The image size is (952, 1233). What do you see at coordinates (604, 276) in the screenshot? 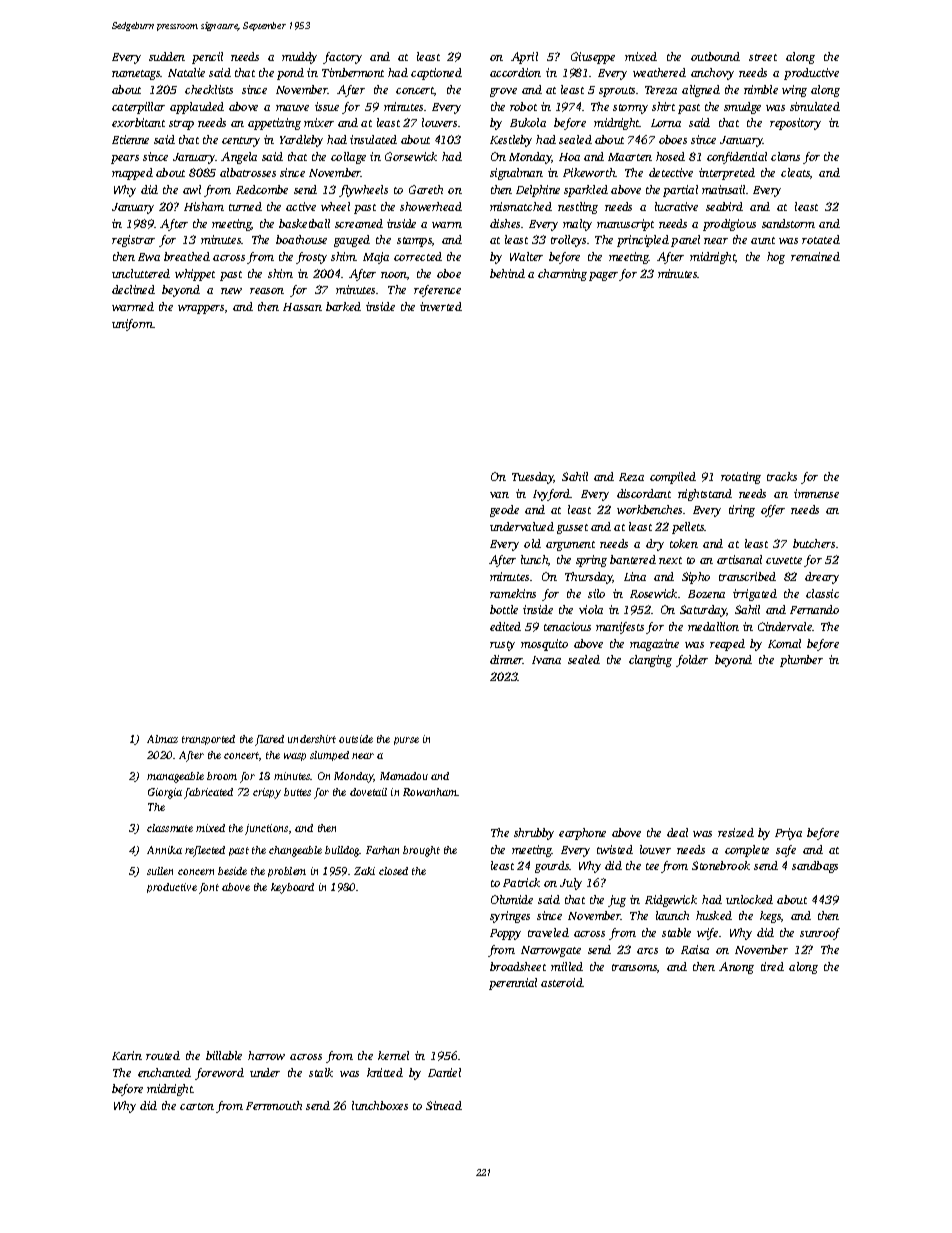
I see `pager` at bounding box center [604, 276].
